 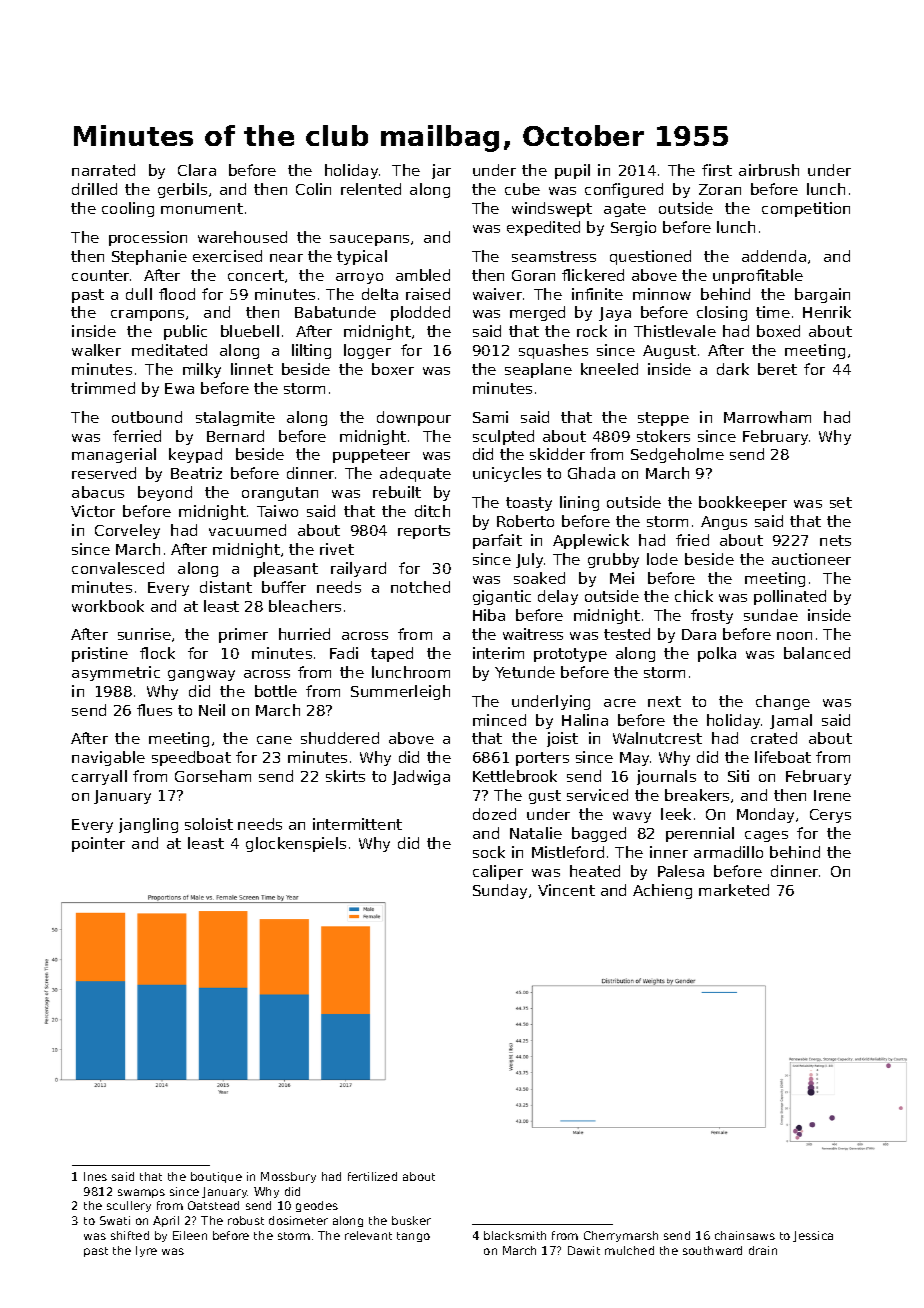 What do you see at coordinates (552, 209) in the page?
I see `windswept` at bounding box center [552, 209].
